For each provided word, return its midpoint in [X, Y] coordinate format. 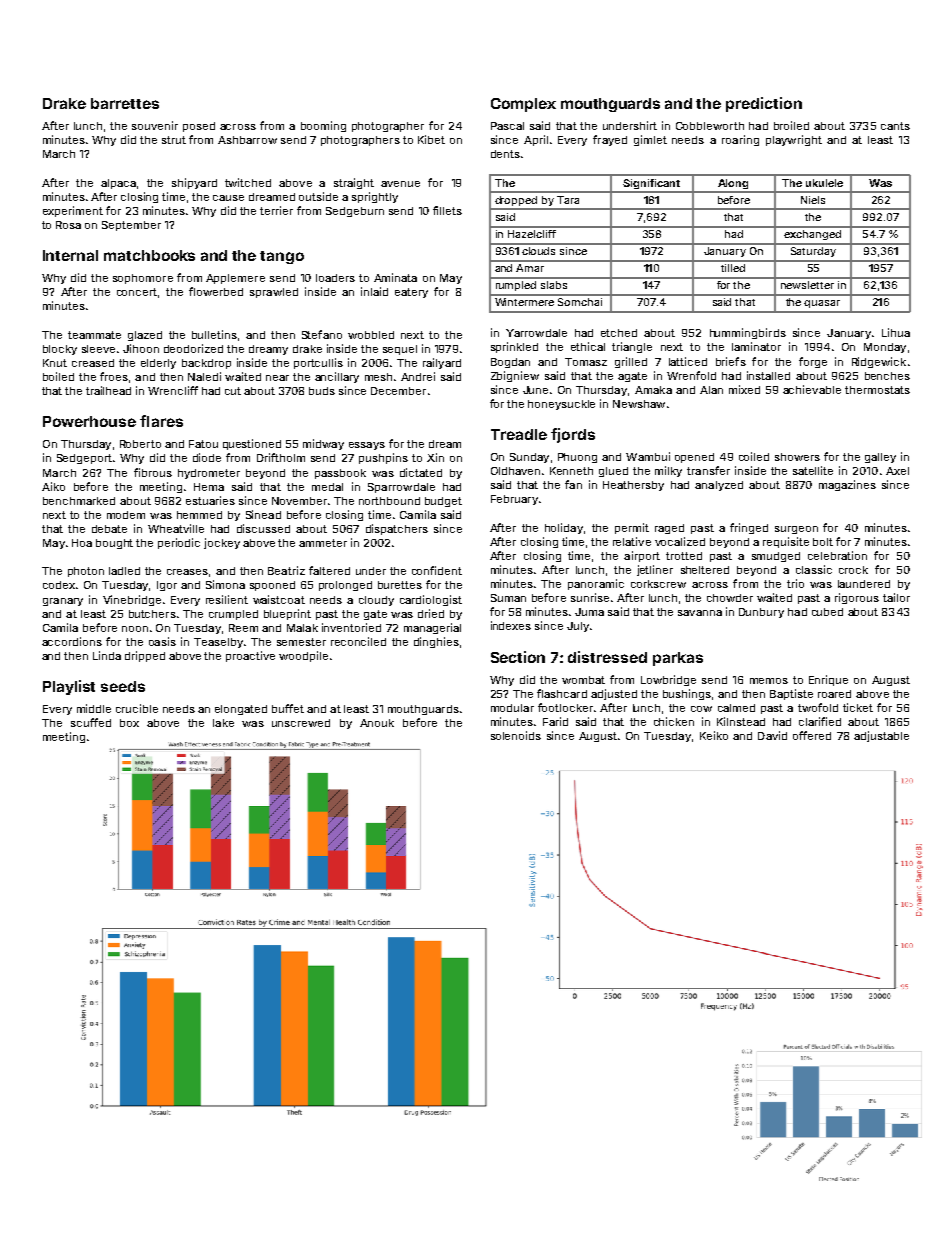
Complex [523, 105]
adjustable [881, 736]
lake [223, 723]
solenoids [516, 735]
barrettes [125, 103]
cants [895, 126]
